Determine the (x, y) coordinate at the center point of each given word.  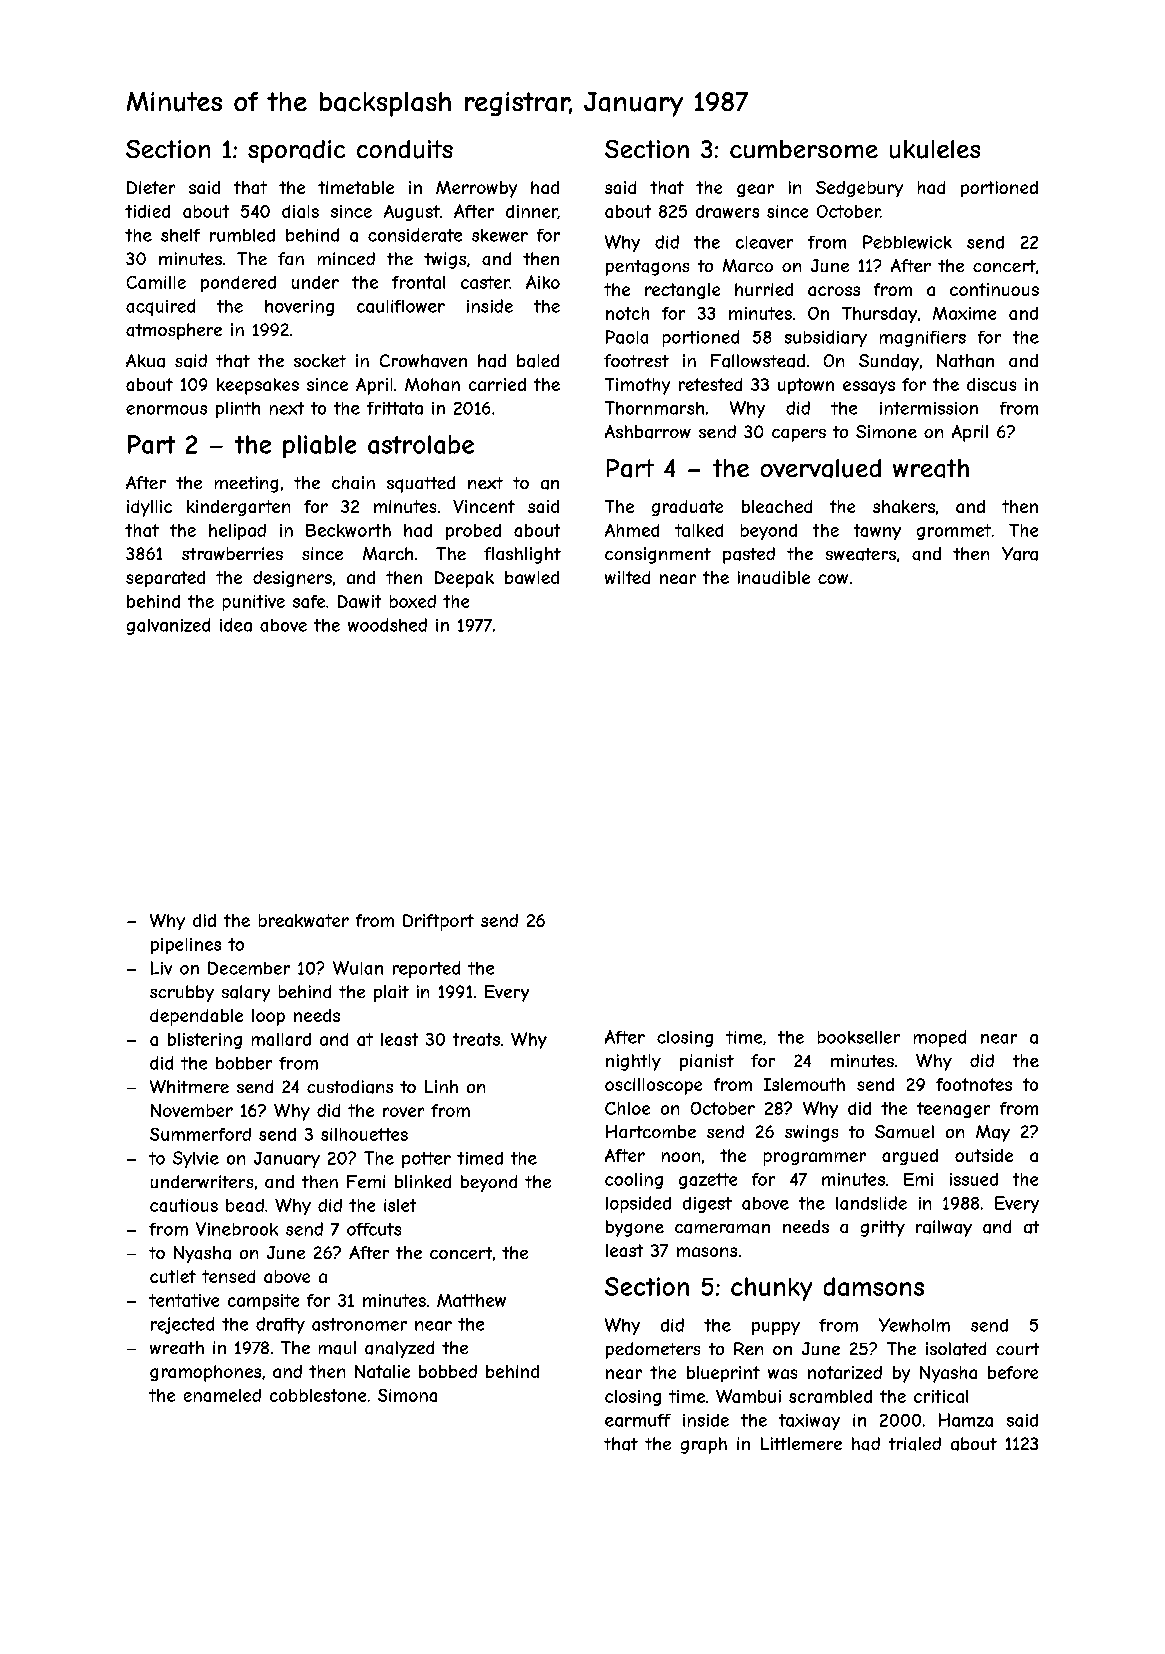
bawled (532, 577)
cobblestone (318, 1395)
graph (704, 1445)
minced (346, 258)
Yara (1020, 554)
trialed (915, 1444)
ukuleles (935, 149)
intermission (929, 408)
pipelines (186, 946)
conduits (405, 149)
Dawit (359, 601)
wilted (627, 577)
